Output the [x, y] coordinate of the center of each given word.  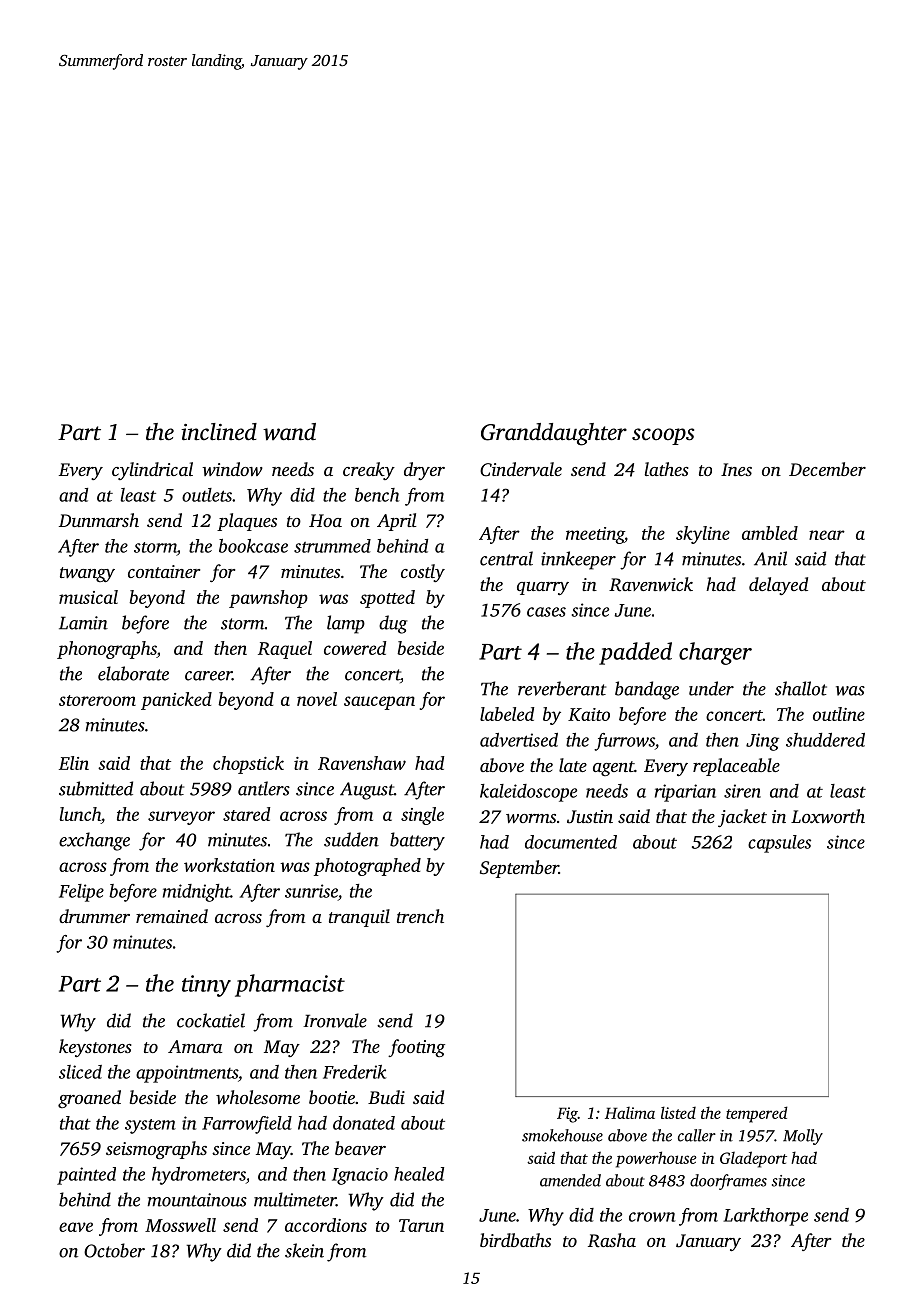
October [114, 1250]
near [827, 535]
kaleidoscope [528, 793]
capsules [779, 844]
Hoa [325, 520]
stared [247, 814]
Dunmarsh [99, 520]
